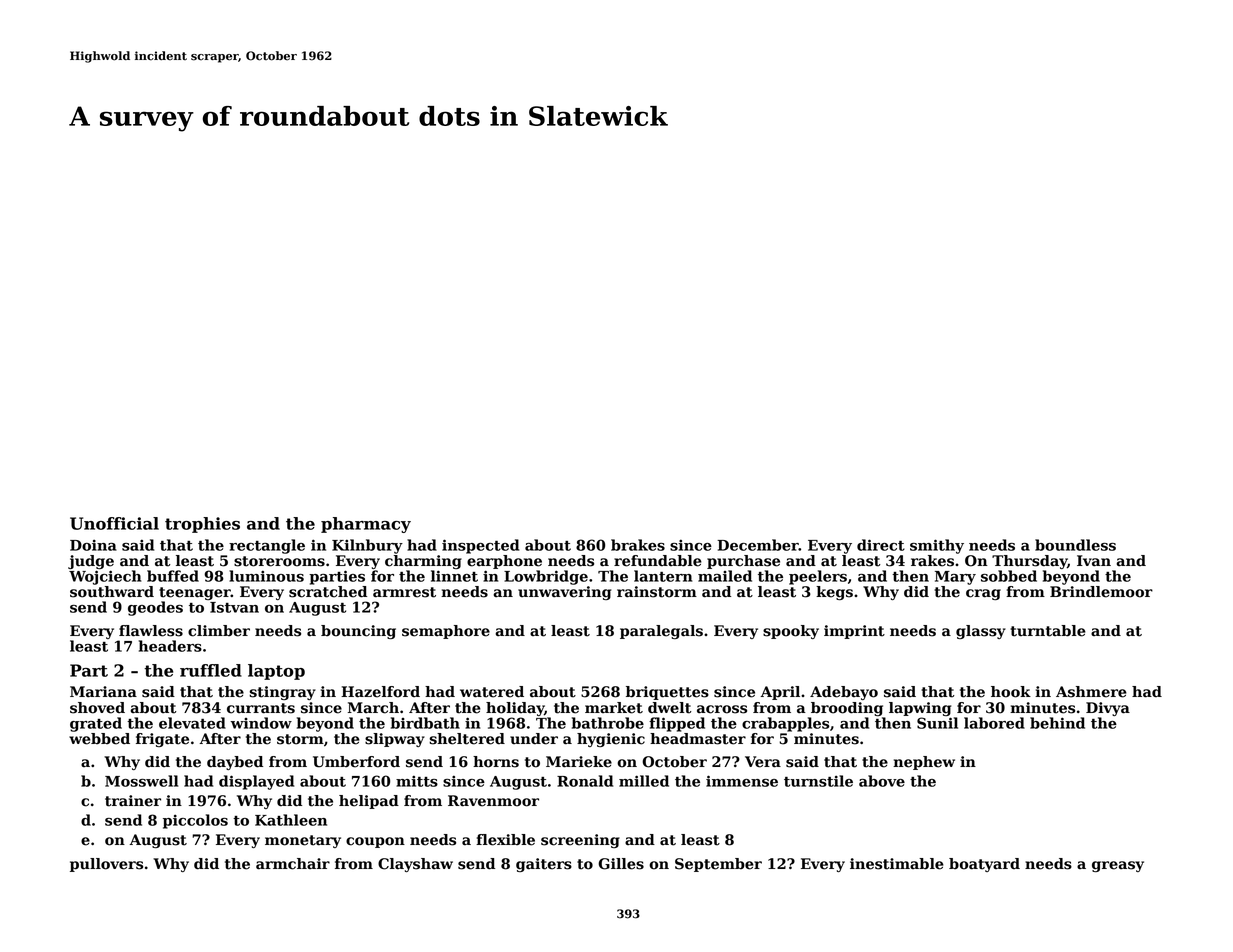  What do you see at coordinates (1075, 545) in the image?
I see `boundless` at bounding box center [1075, 545].
